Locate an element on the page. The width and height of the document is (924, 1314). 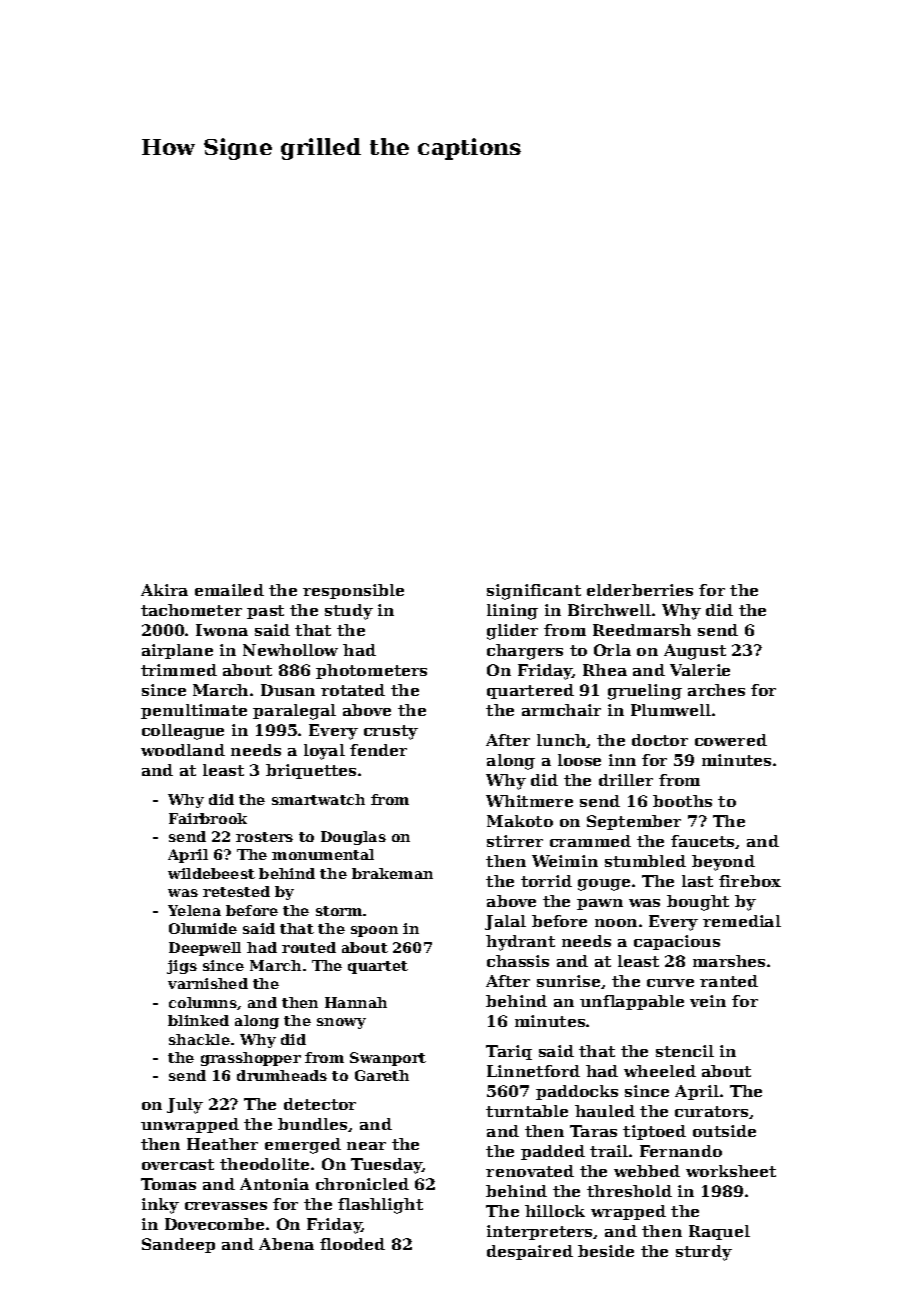
elderberries is located at coordinates (640, 590).
